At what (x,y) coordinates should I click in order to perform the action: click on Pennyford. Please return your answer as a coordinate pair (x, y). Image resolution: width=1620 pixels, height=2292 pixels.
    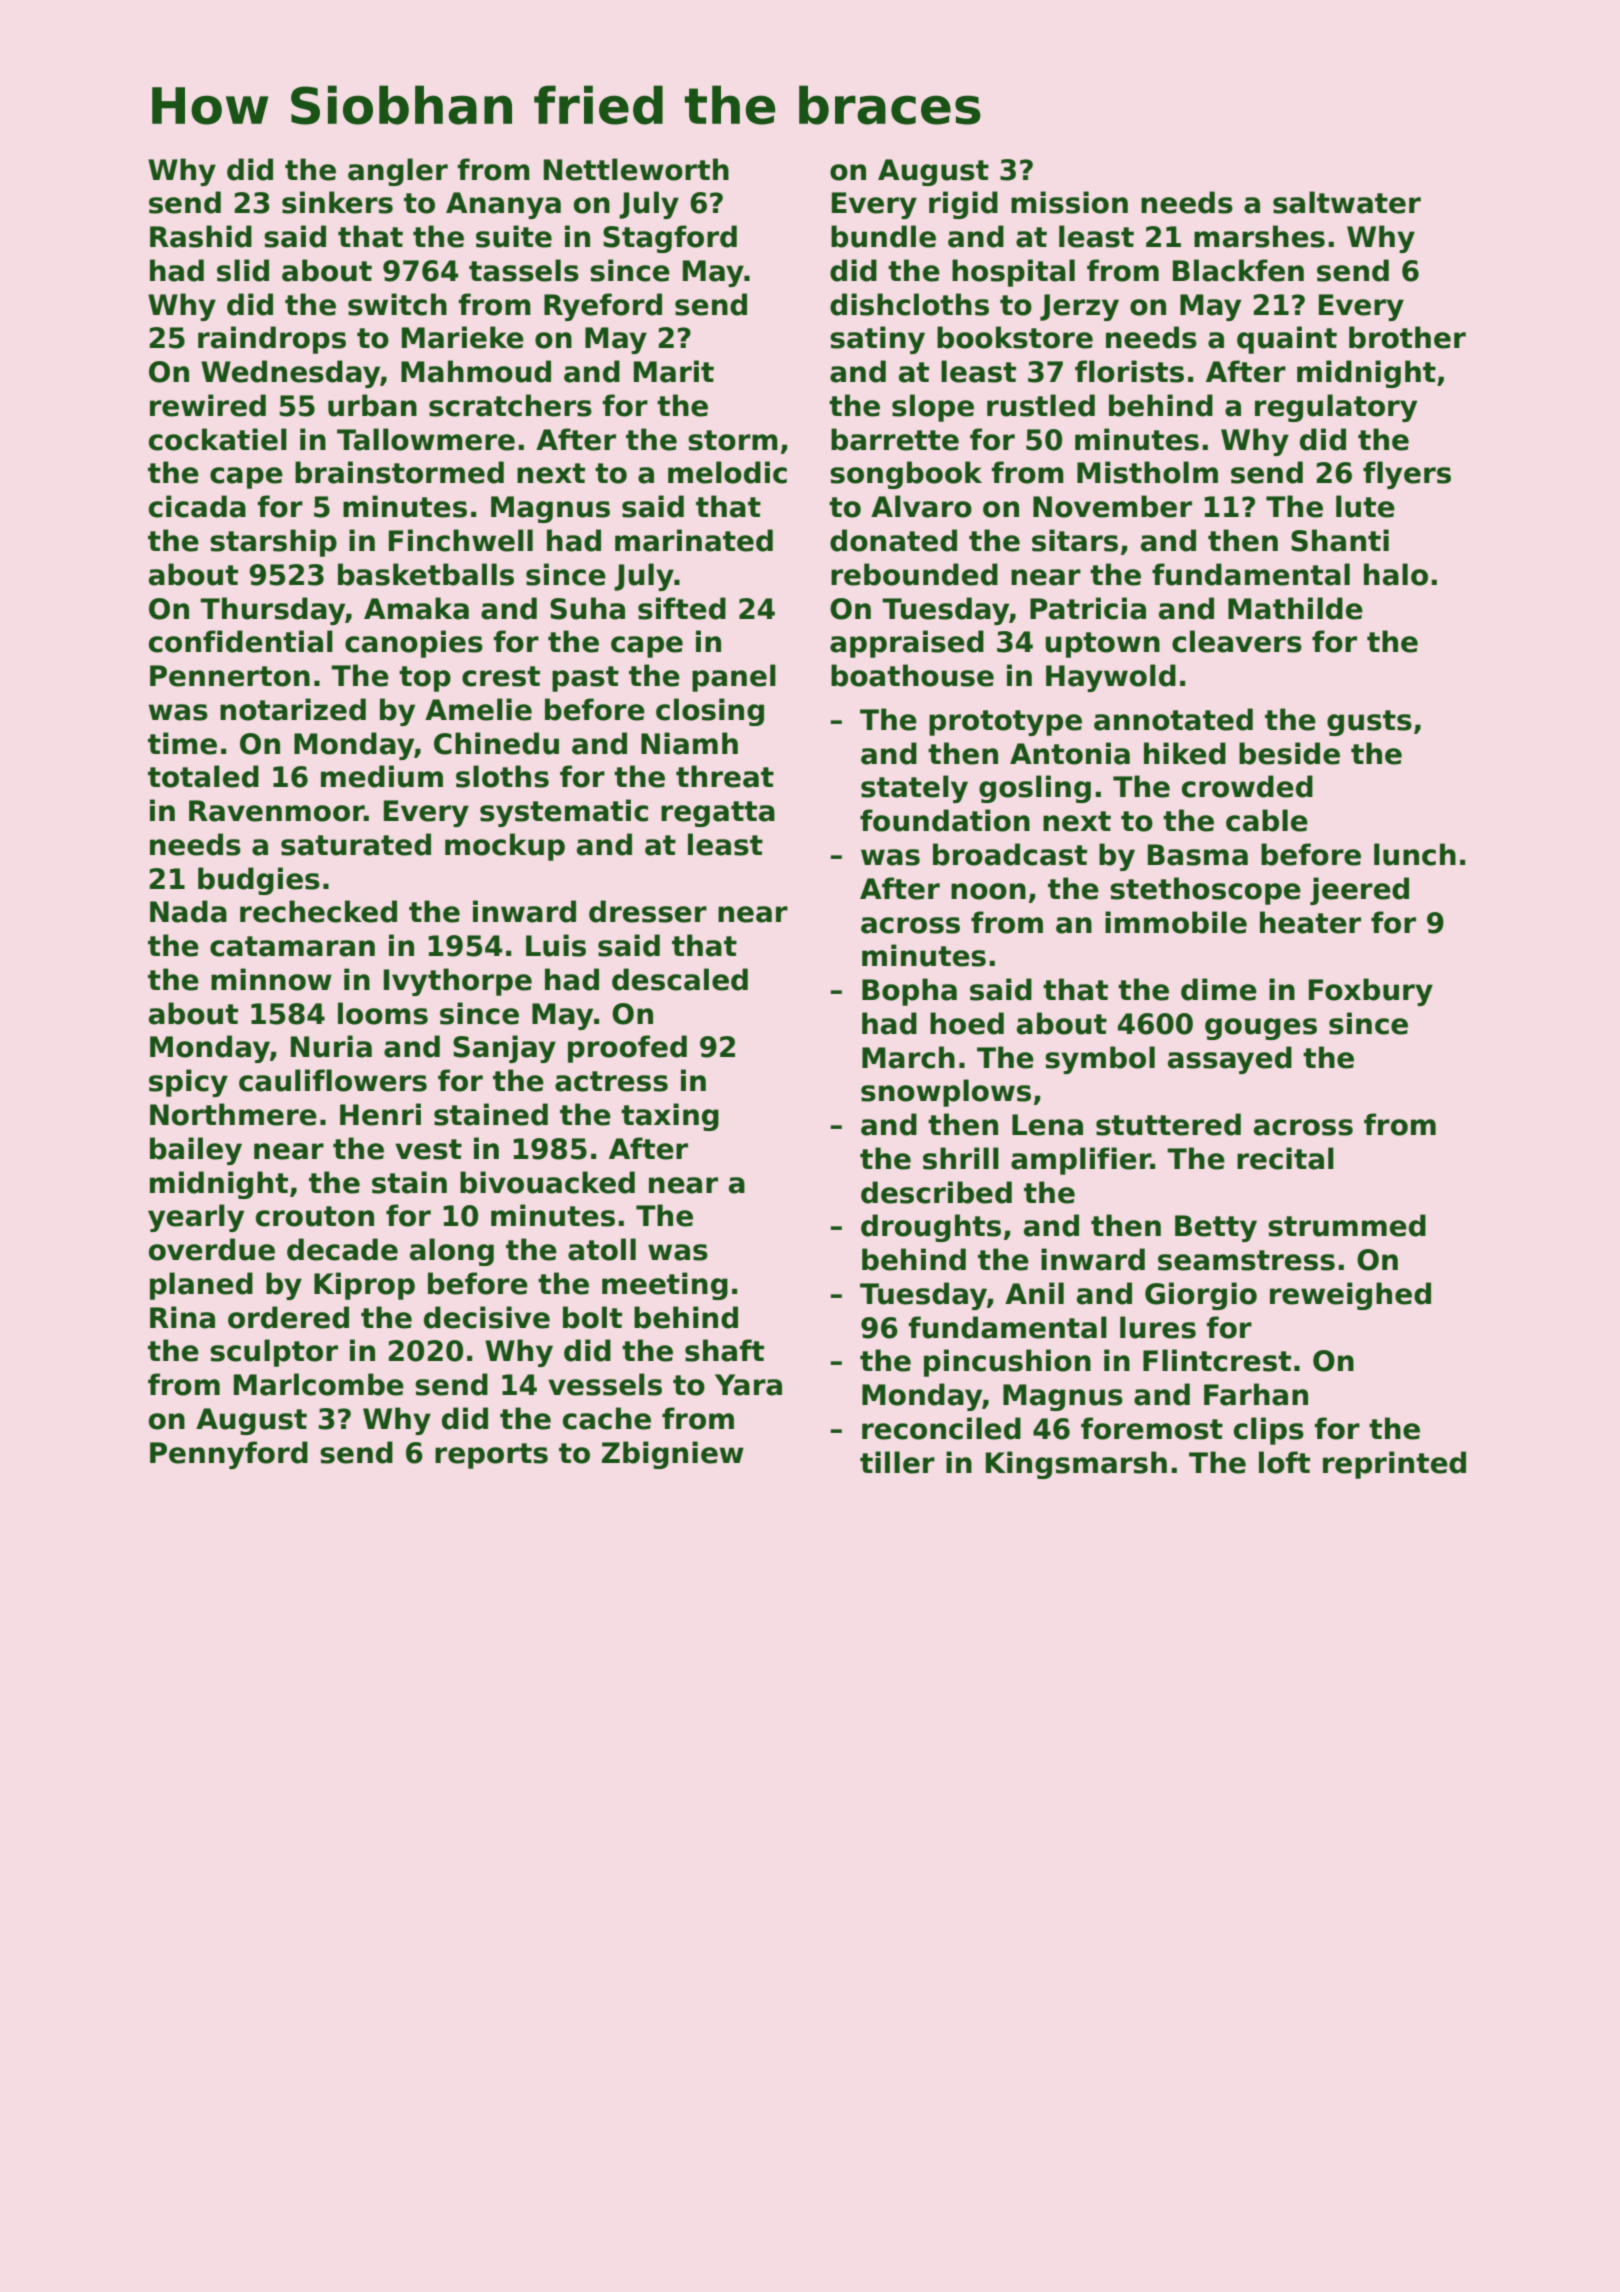
    Looking at the image, I should click on (229, 1455).
